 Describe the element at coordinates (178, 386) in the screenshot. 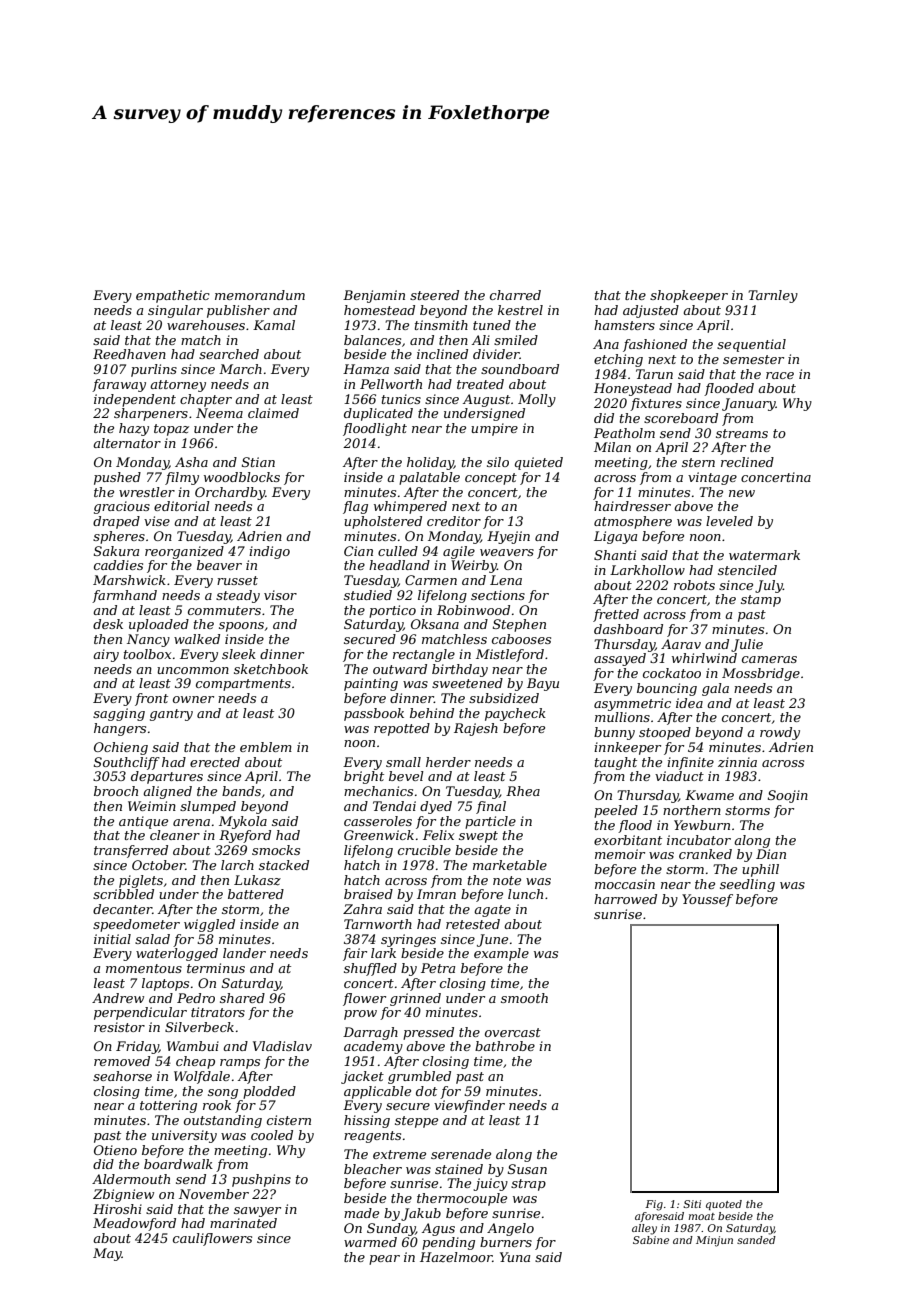

I see `attorney` at that location.
